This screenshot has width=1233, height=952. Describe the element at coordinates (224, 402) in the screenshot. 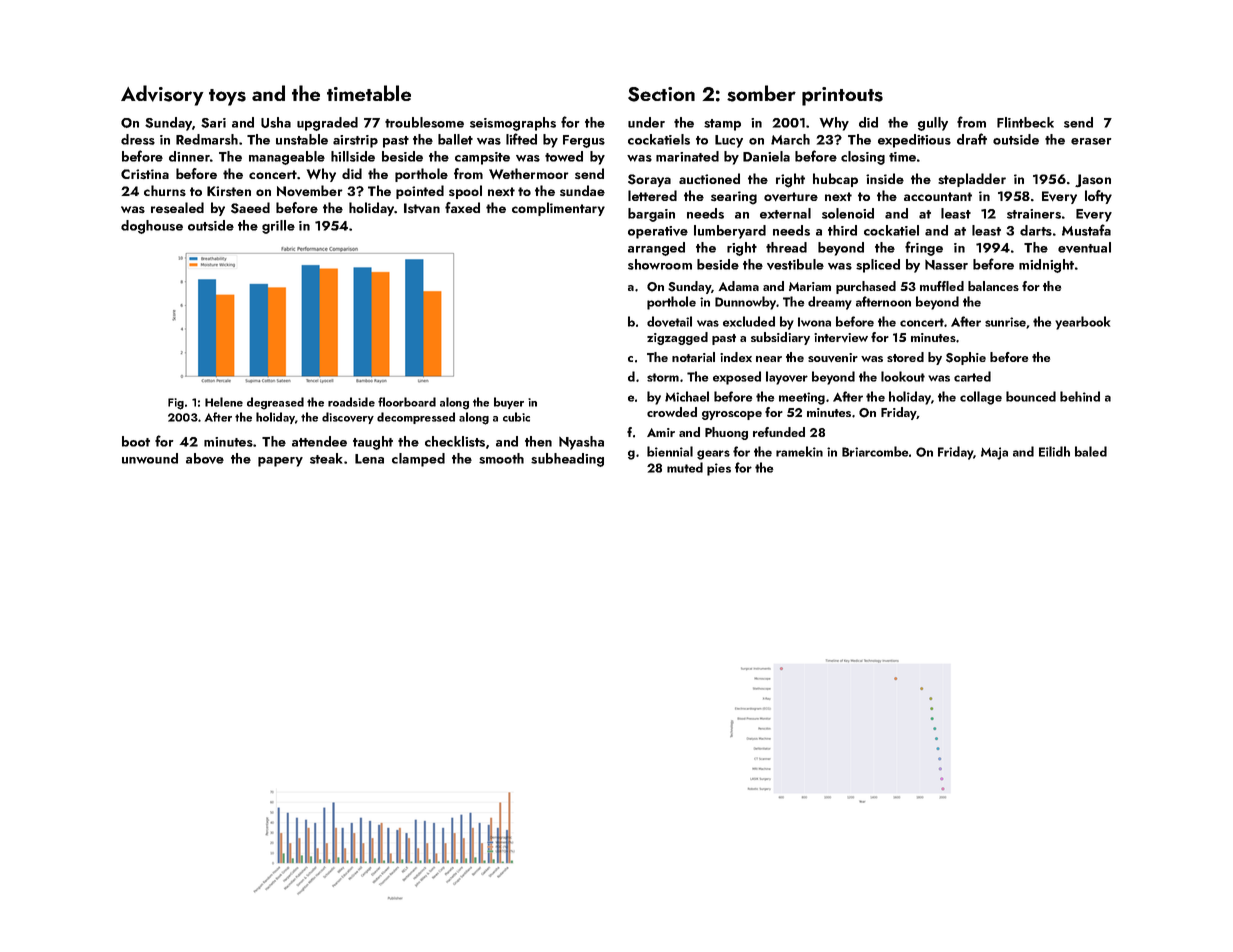

I see `Helene` at that location.
